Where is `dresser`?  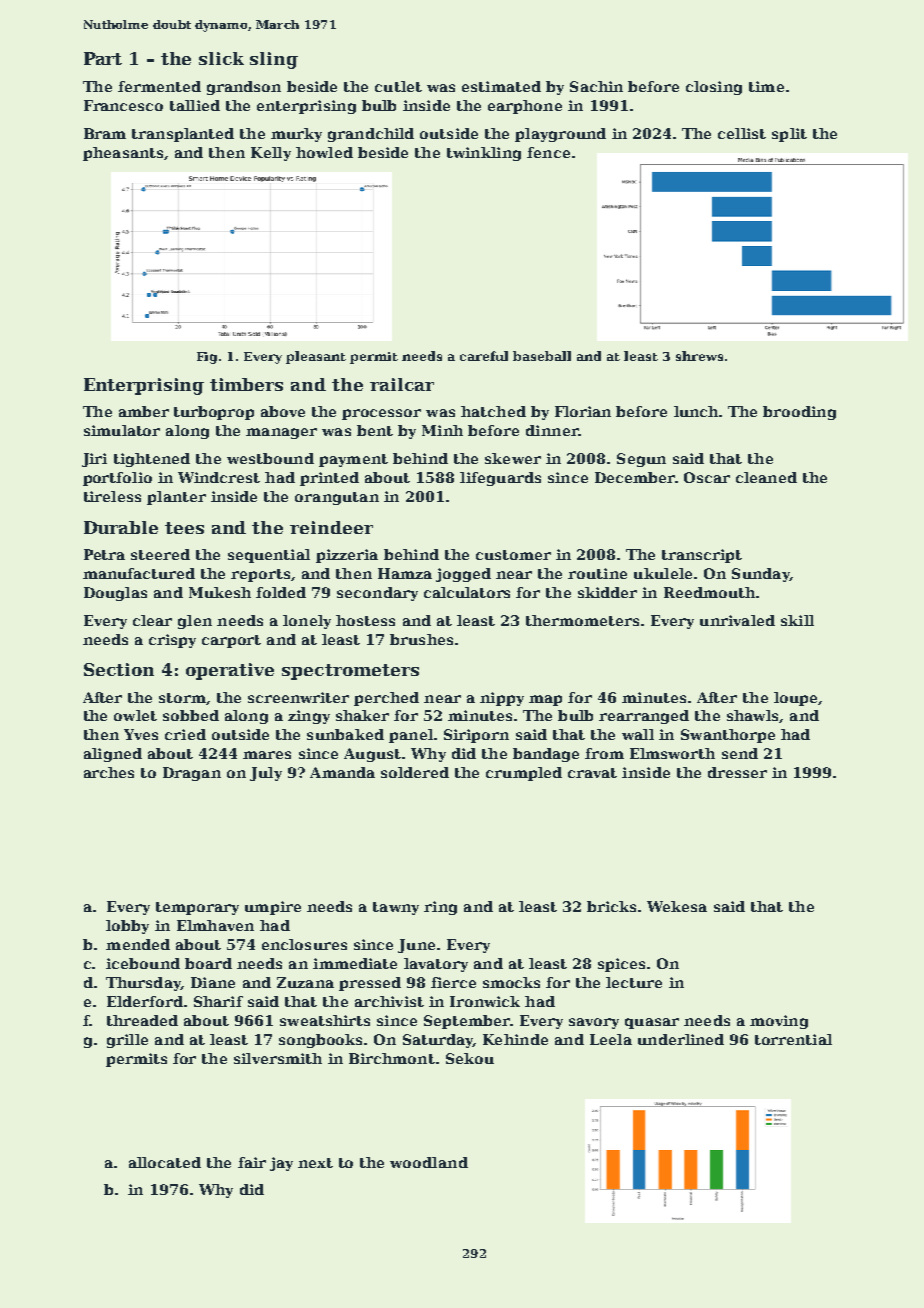 dresser is located at coordinates (737, 772).
